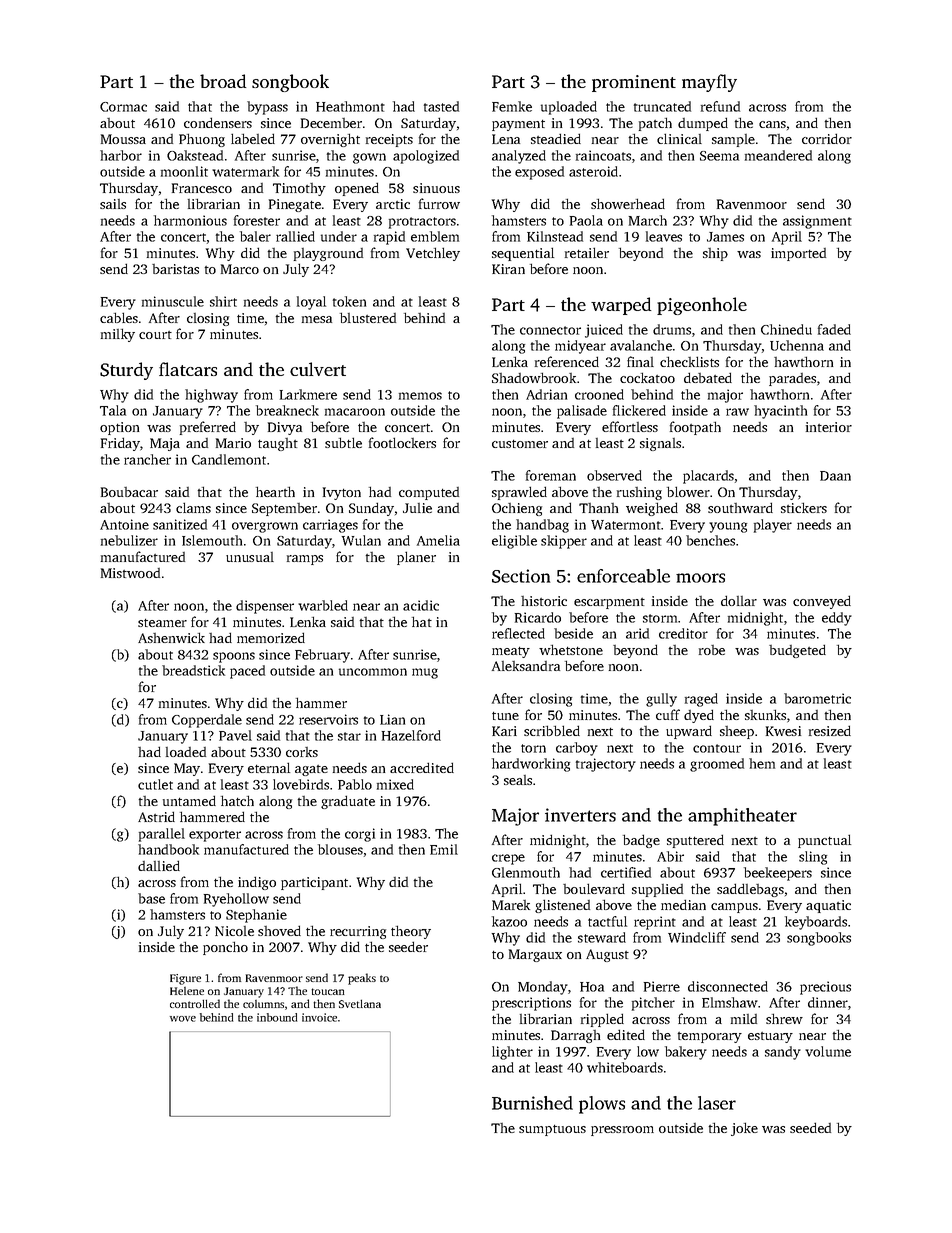  What do you see at coordinates (183, 1019) in the image?
I see `wove` at bounding box center [183, 1019].
